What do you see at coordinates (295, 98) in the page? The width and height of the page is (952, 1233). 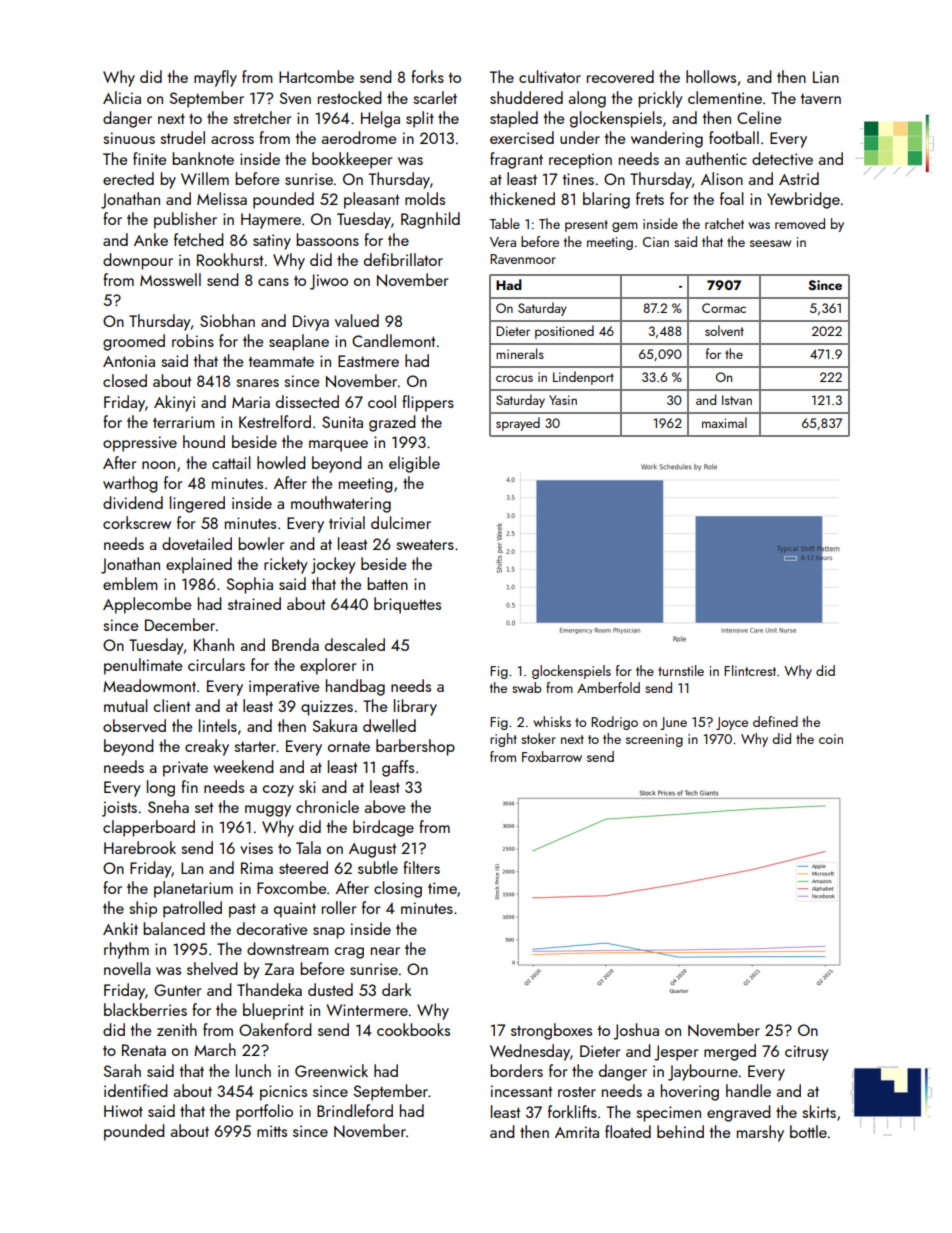 I see `Sven` at bounding box center [295, 98].
